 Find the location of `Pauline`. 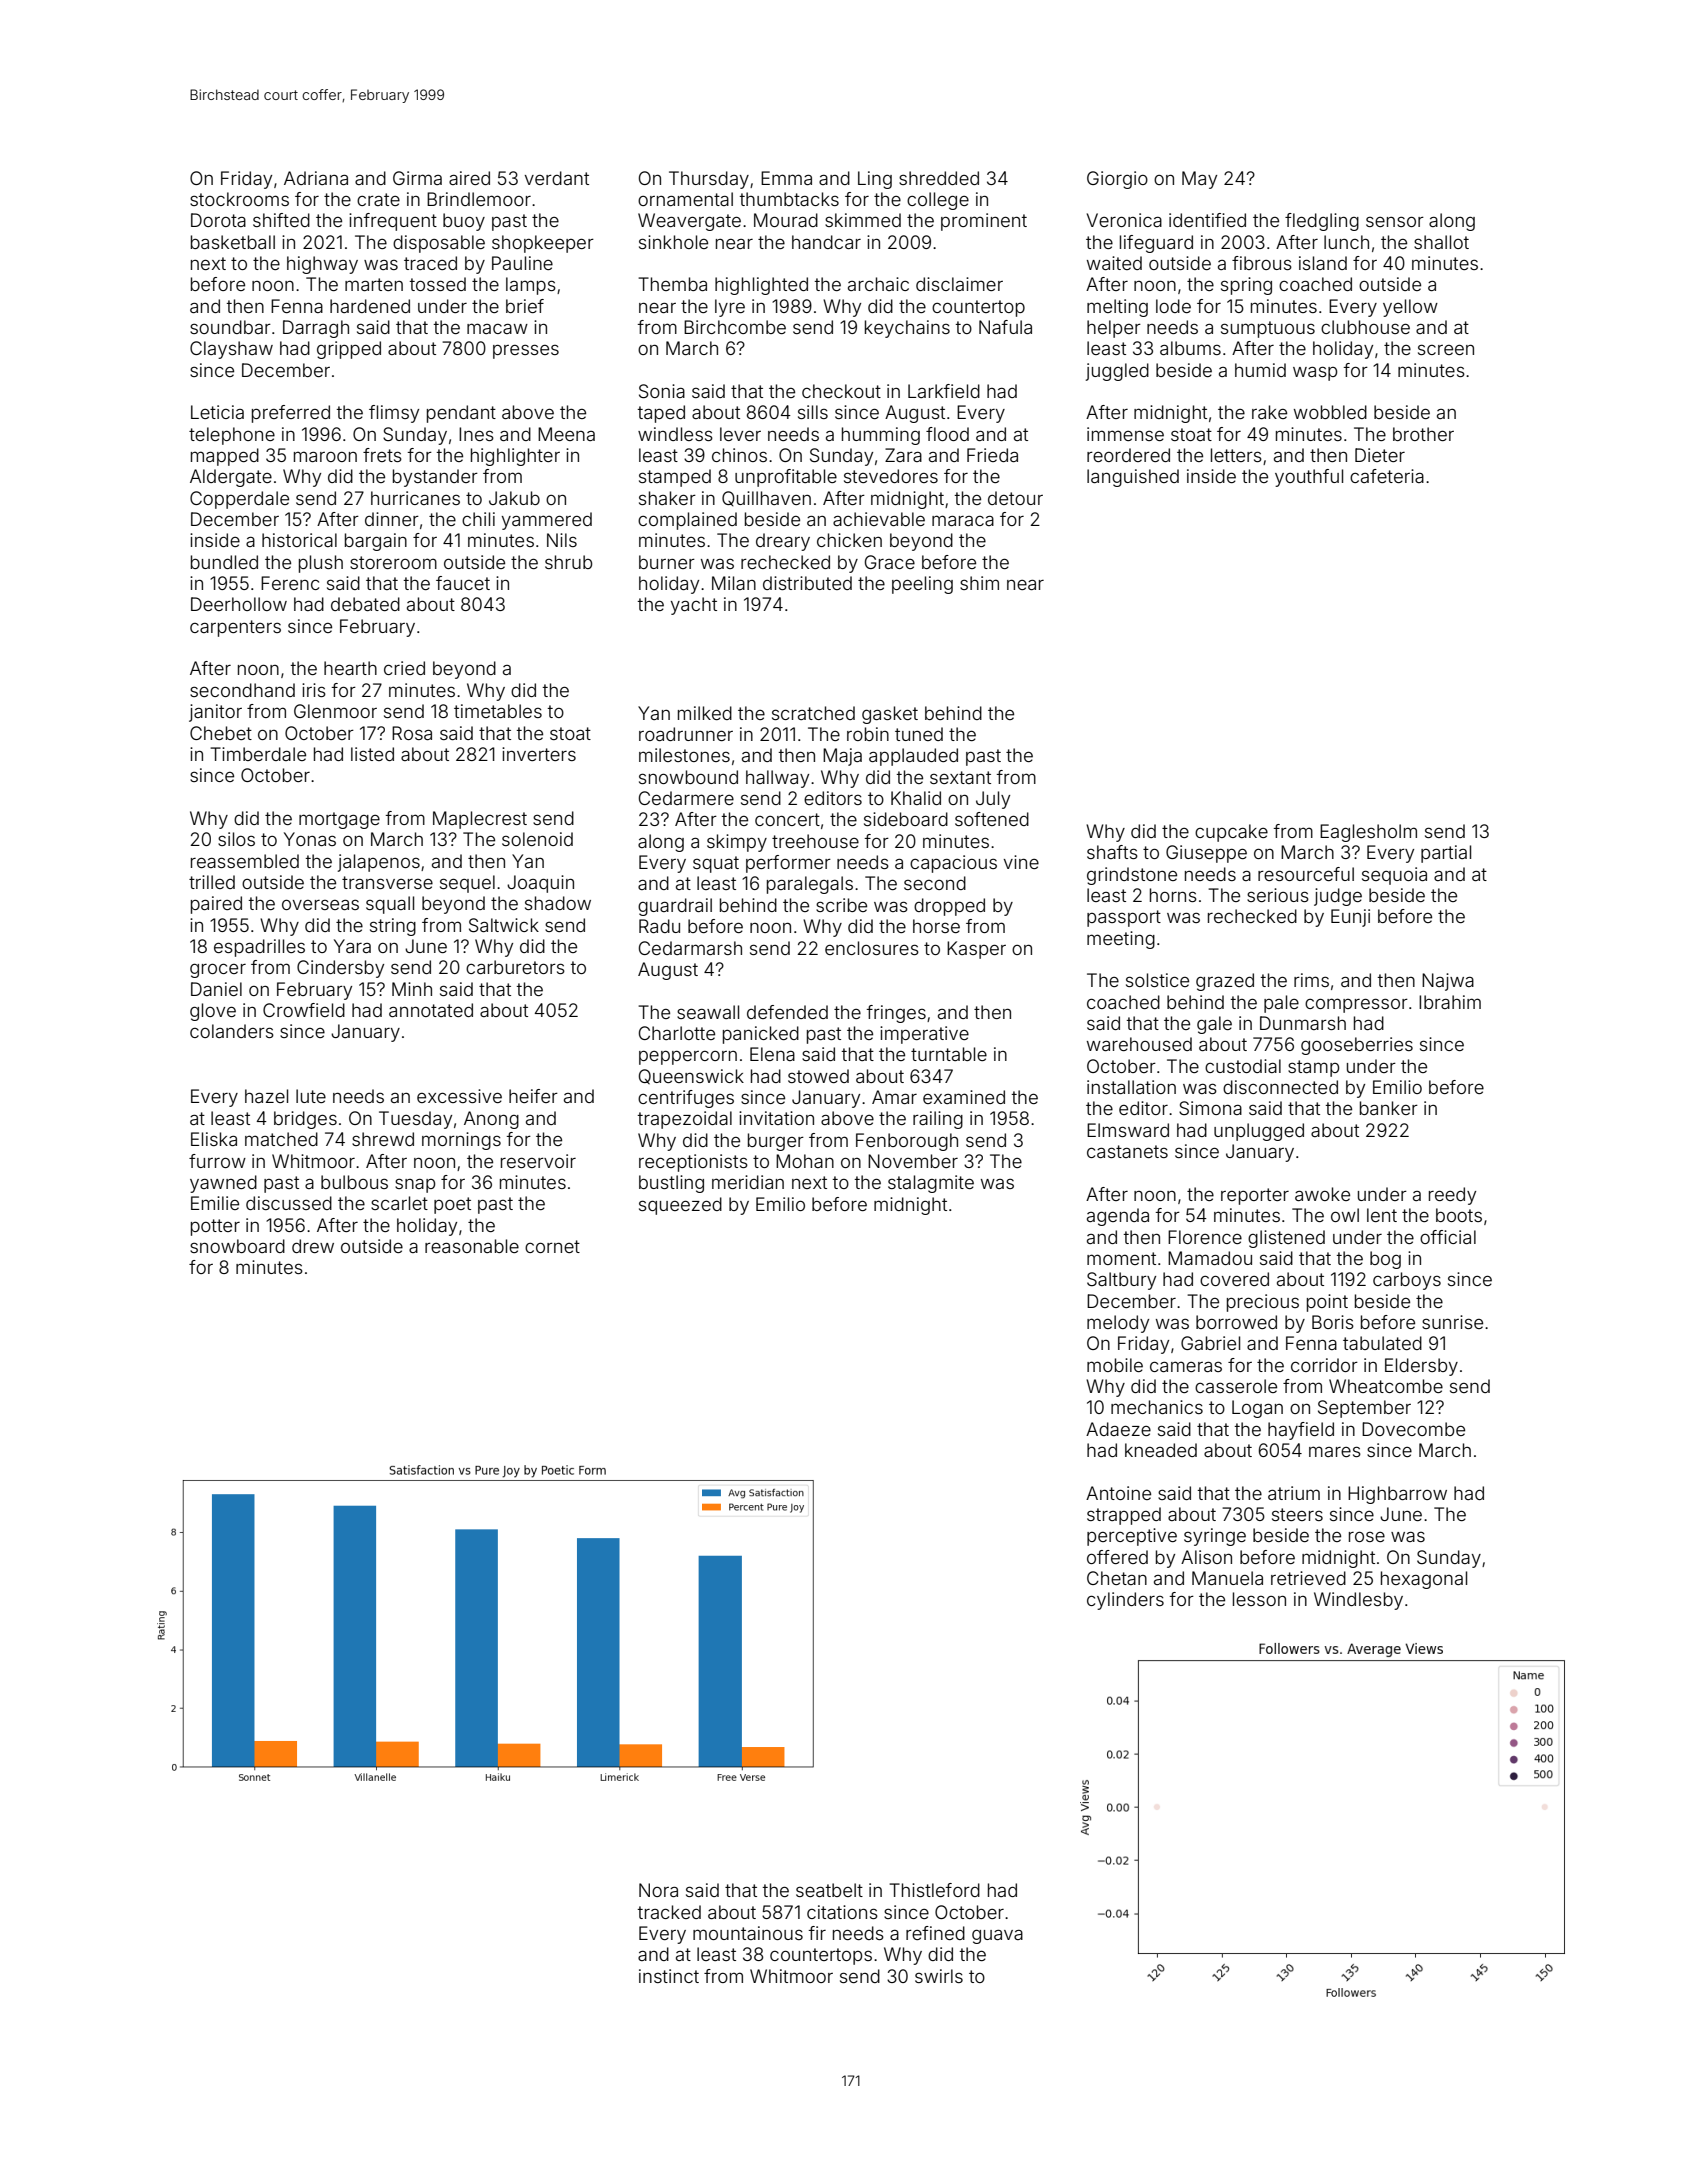

Pauline is located at coordinates (522, 263).
